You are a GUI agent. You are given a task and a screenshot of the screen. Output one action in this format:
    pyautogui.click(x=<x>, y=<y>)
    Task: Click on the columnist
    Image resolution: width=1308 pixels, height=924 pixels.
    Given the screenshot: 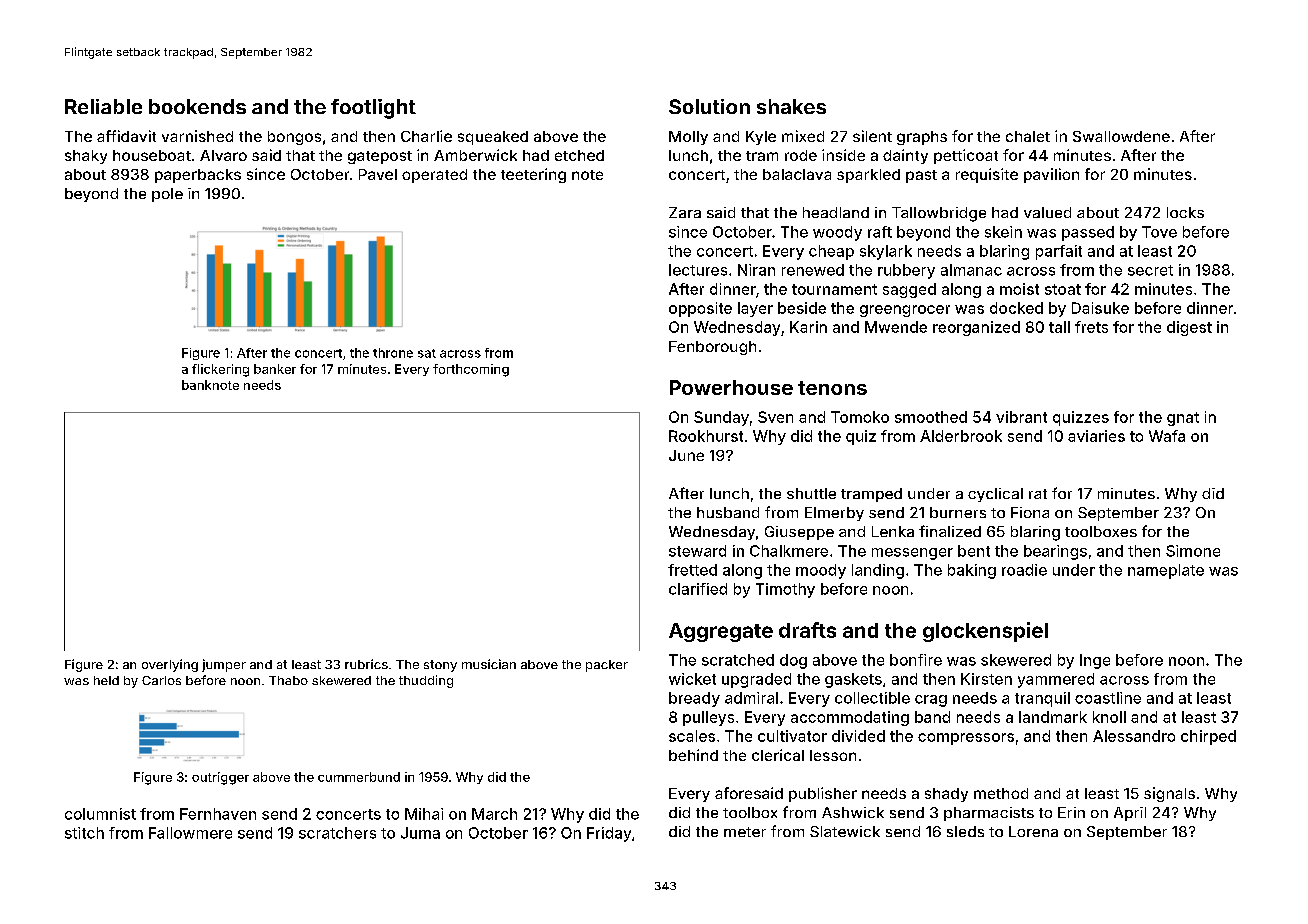 What is the action you would take?
    pyautogui.click(x=100, y=814)
